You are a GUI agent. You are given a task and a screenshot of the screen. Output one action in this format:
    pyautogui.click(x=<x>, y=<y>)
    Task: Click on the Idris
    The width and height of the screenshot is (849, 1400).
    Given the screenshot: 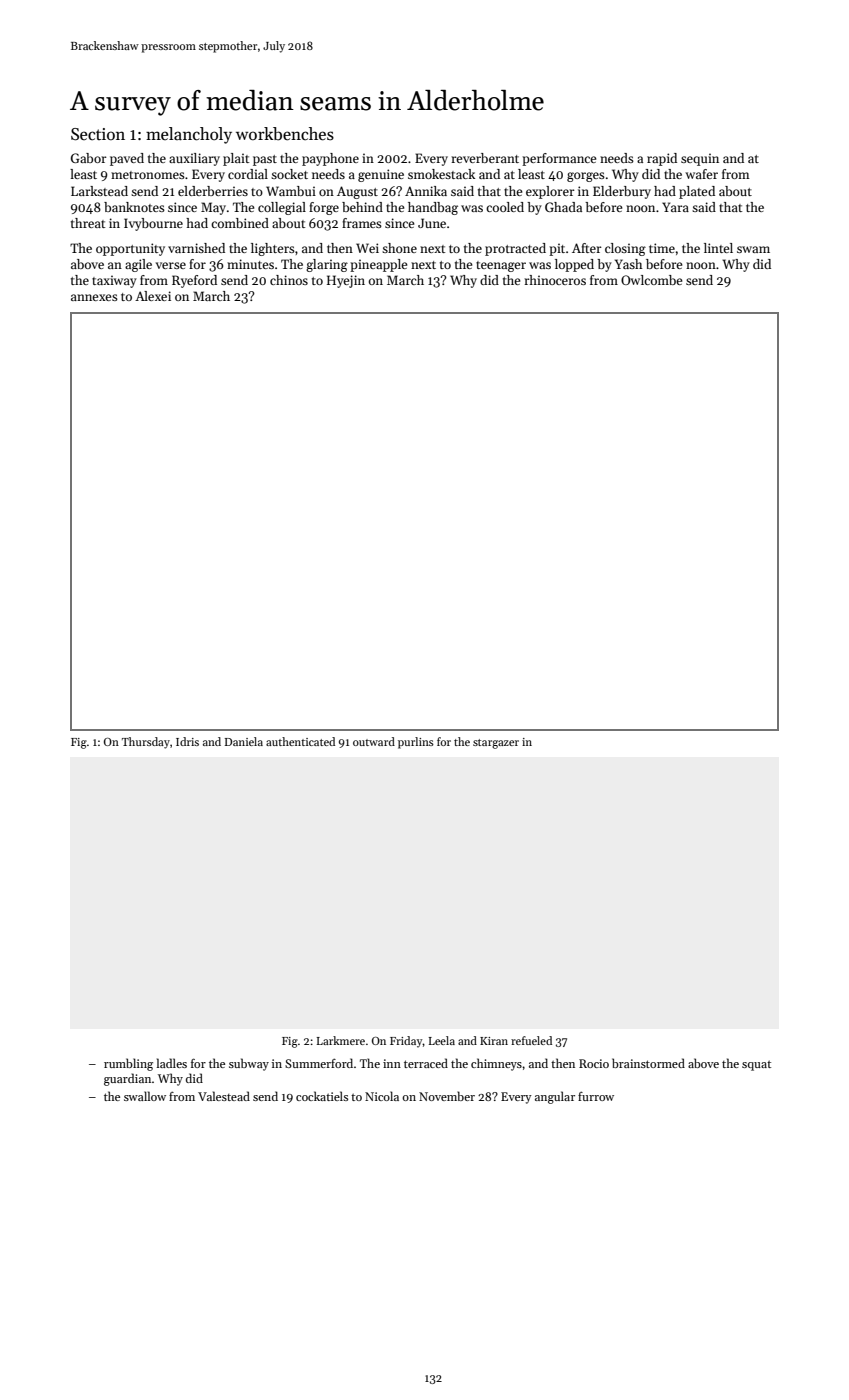 What is the action you would take?
    pyautogui.click(x=187, y=741)
